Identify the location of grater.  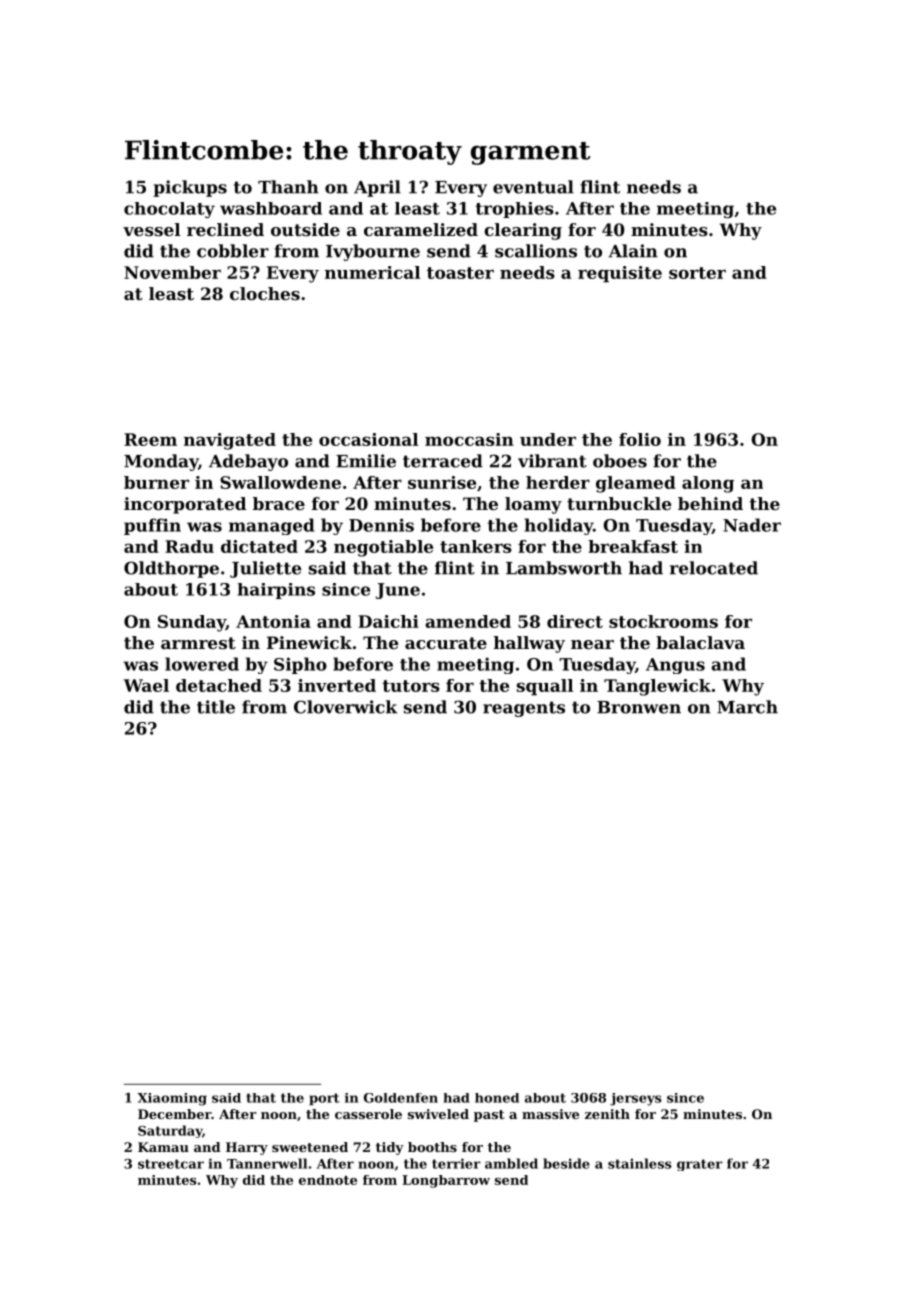
(700, 1165).
